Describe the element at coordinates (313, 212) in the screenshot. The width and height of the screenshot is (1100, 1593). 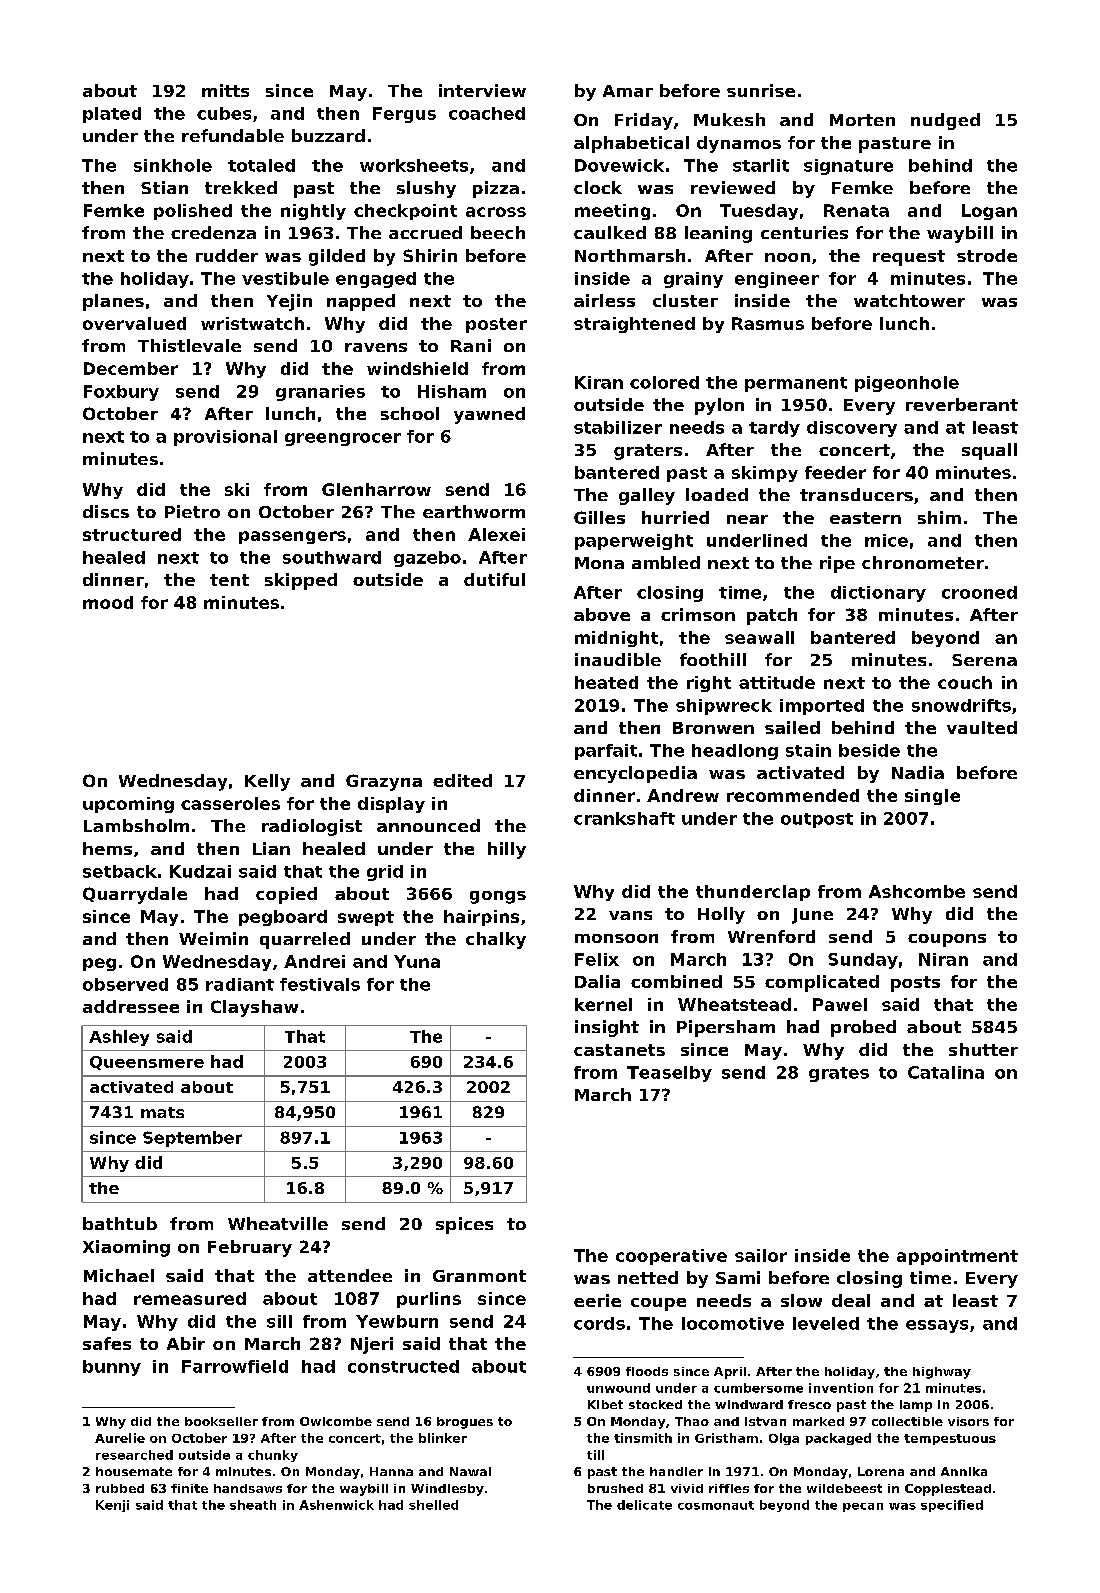
I see `nightly` at that location.
